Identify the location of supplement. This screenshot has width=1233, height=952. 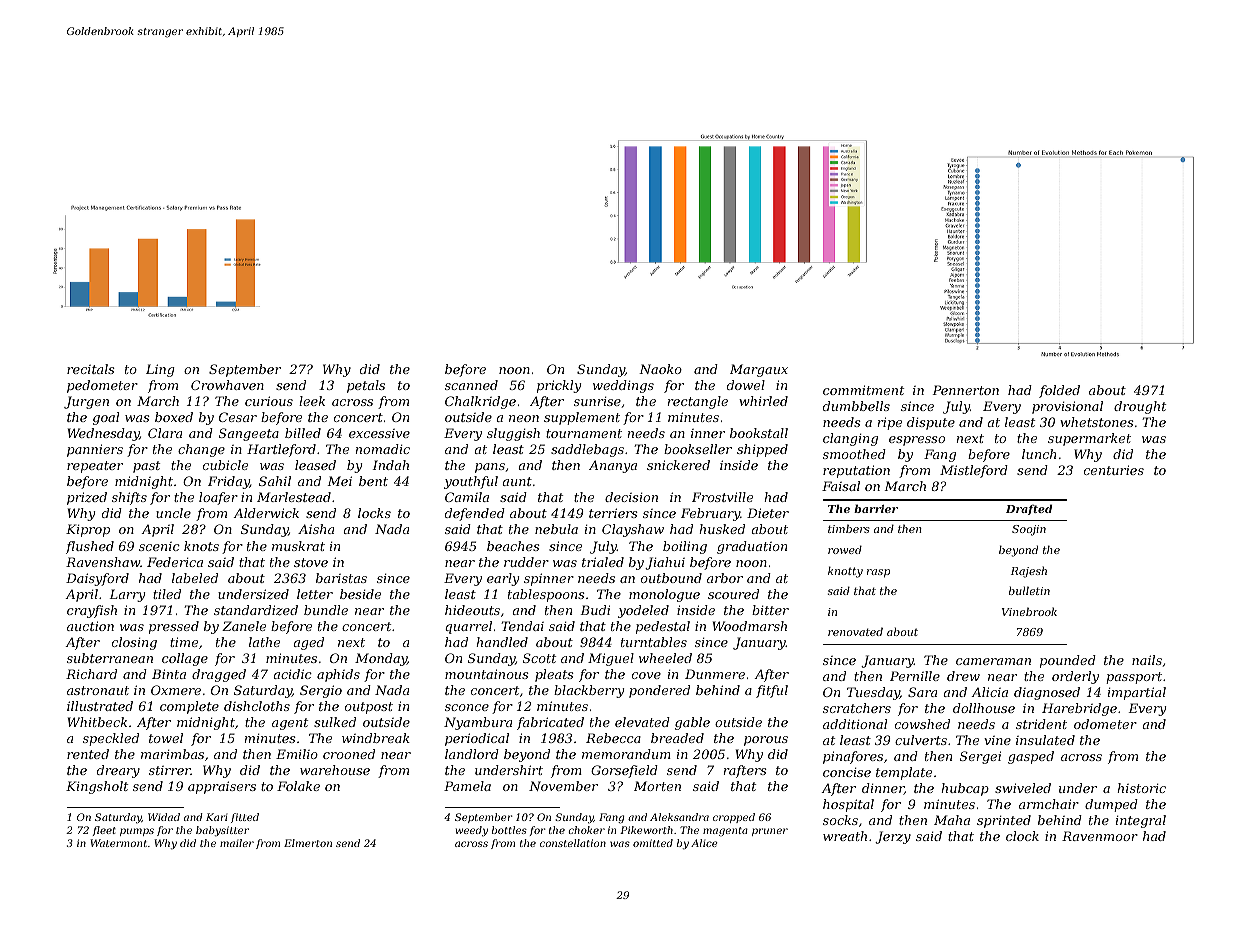
(582, 418).
